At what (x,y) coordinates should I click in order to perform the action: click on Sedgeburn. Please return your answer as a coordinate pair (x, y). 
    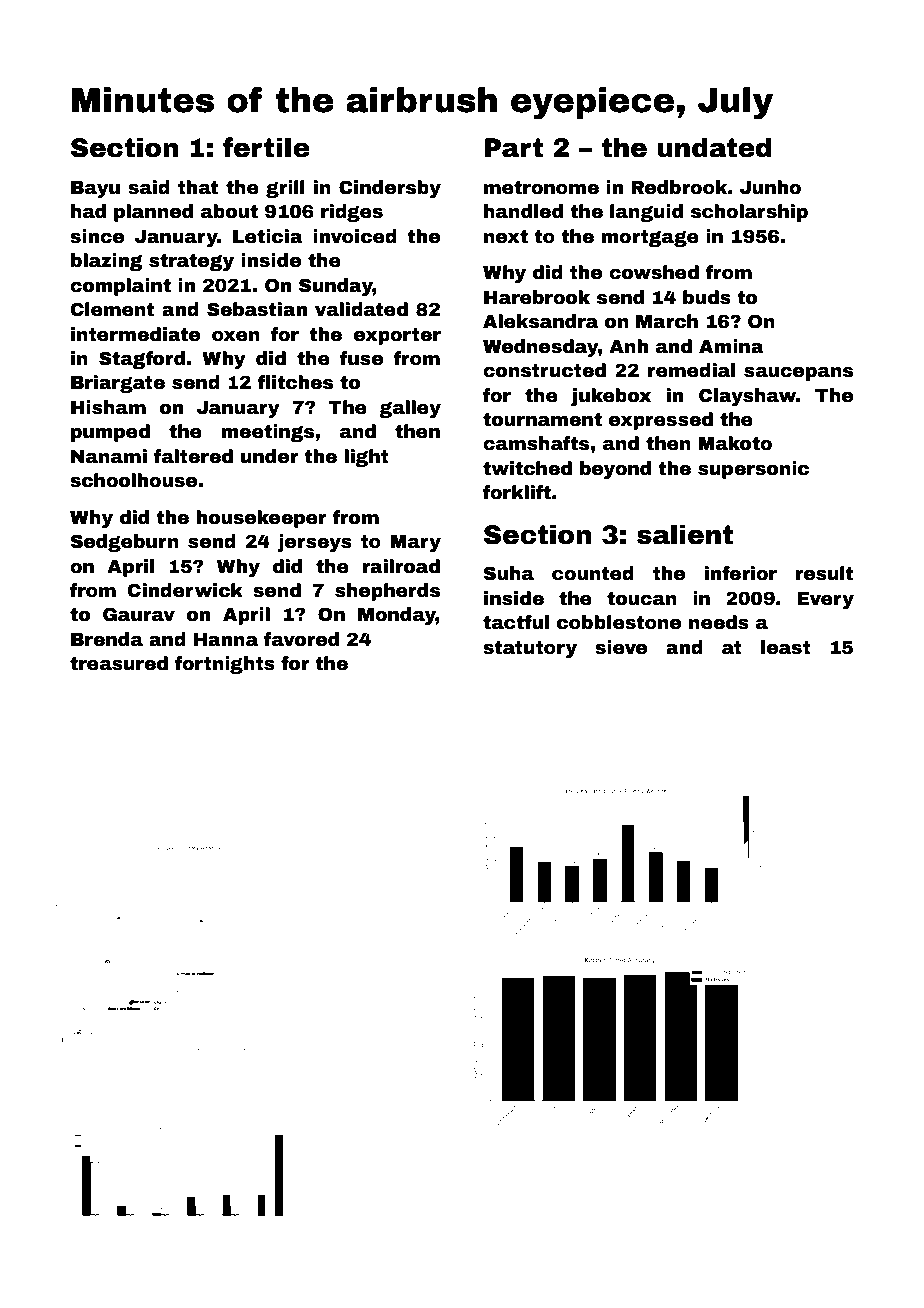
    Looking at the image, I should click on (124, 543).
